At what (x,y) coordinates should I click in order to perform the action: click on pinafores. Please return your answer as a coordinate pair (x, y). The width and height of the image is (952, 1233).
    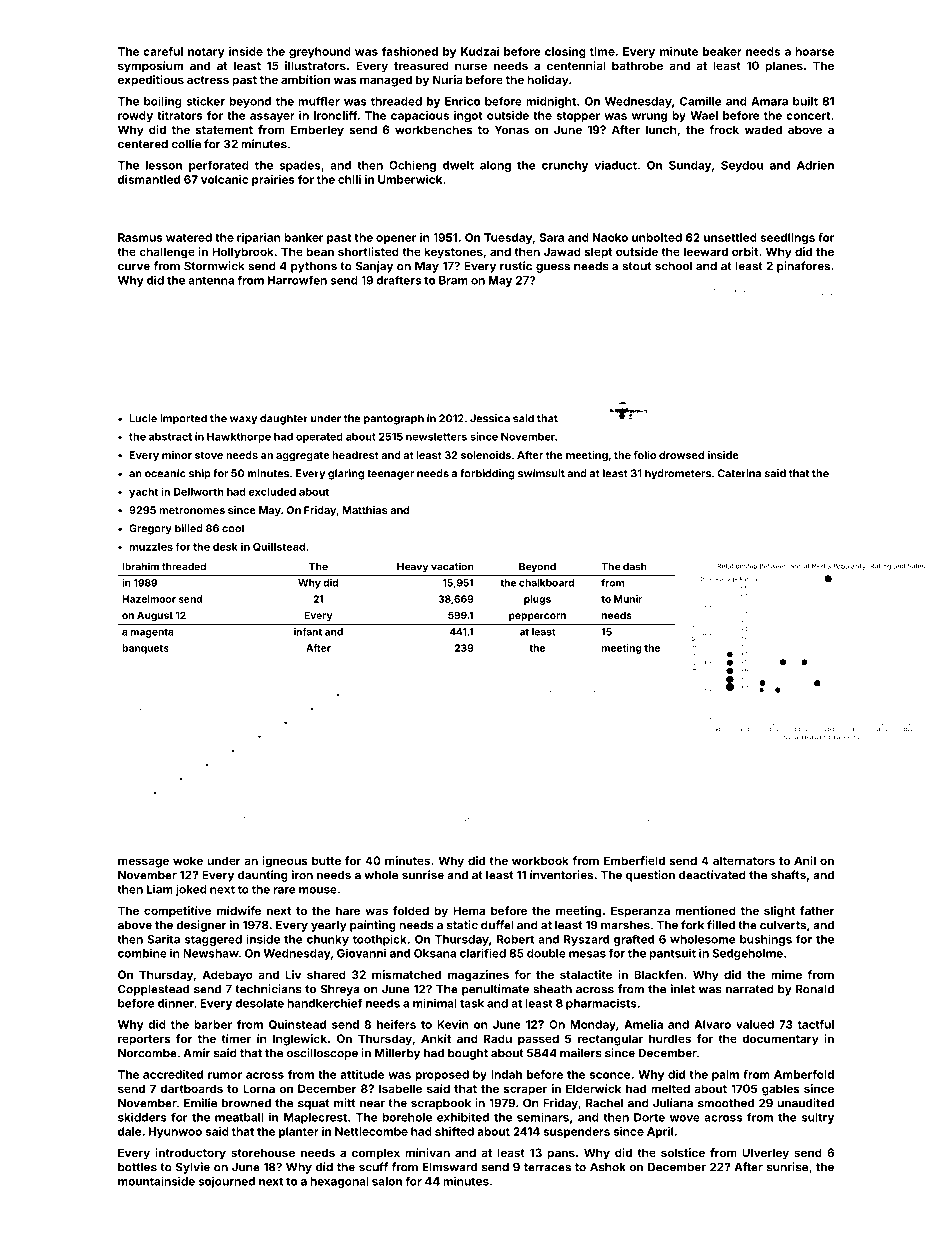
    Looking at the image, I should click on (803, 267).
